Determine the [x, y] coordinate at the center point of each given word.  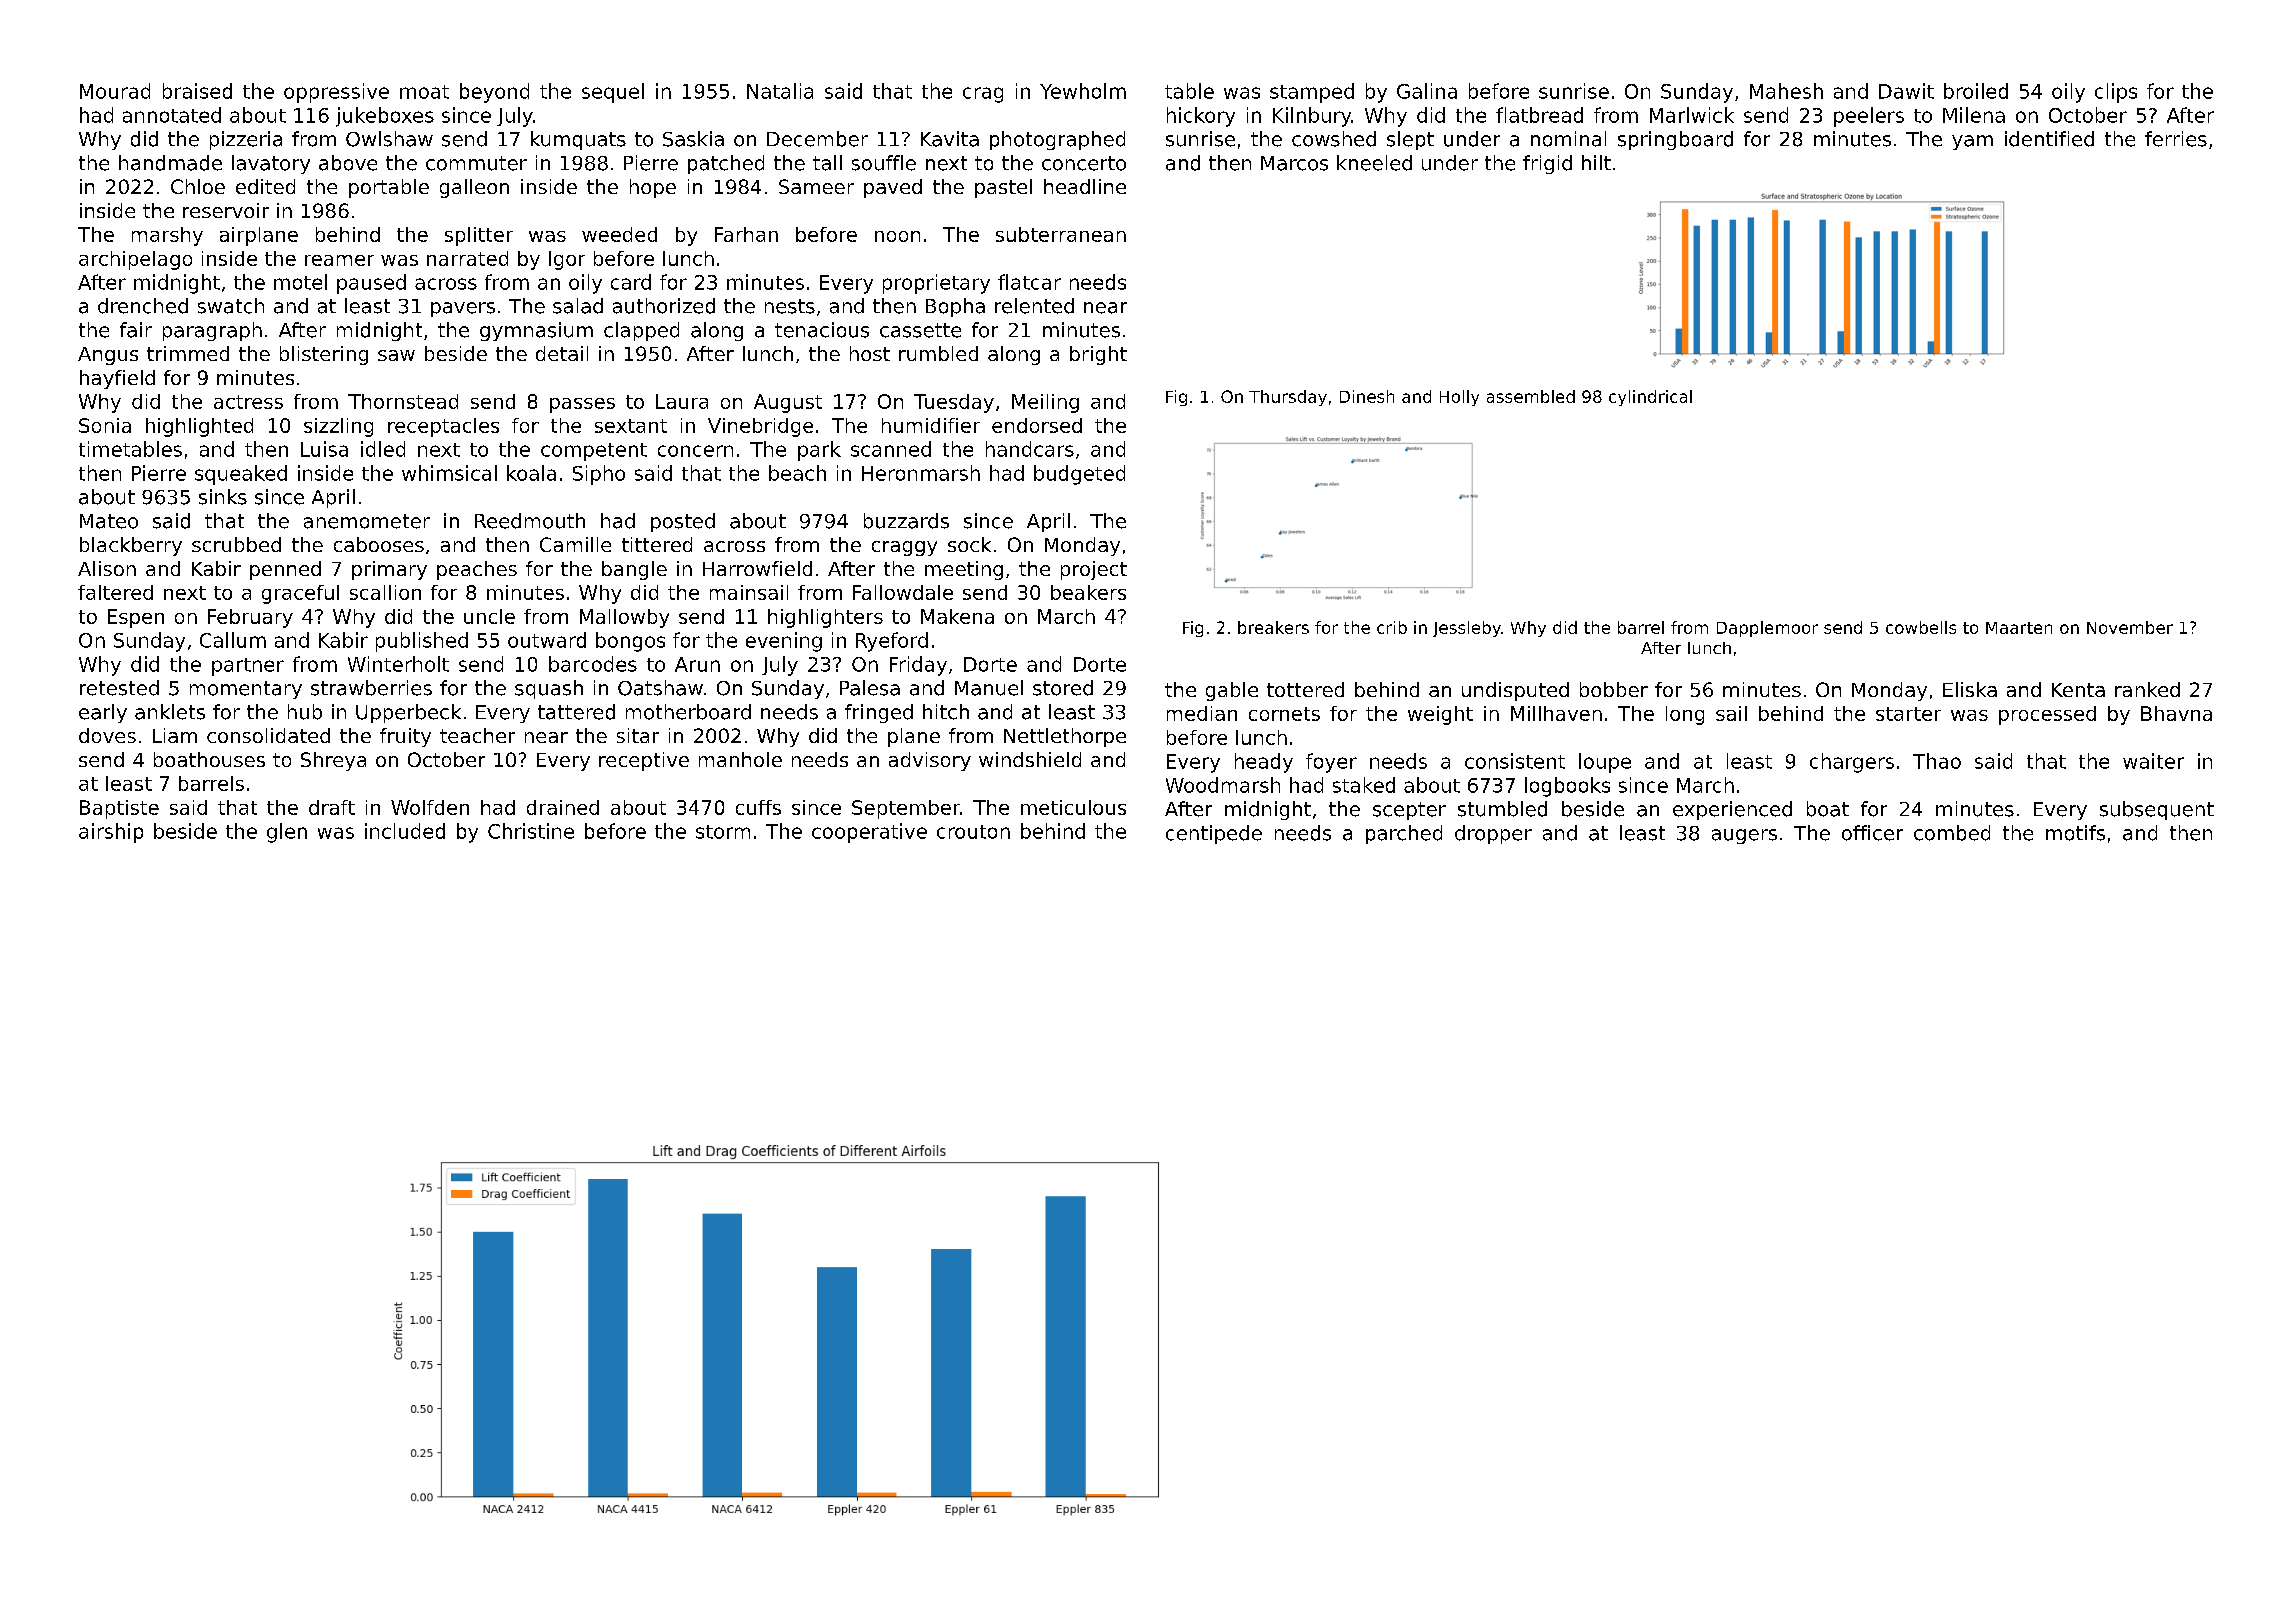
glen [287, 833]
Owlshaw [389, 139]
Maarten [2019, 628]
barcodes [593, 664]
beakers [1088, 592]
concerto [1084, 163]
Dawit [1906, 91]
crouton [973, 832]
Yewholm [1083, 91]
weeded [619, 234]
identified [2049, 139]
